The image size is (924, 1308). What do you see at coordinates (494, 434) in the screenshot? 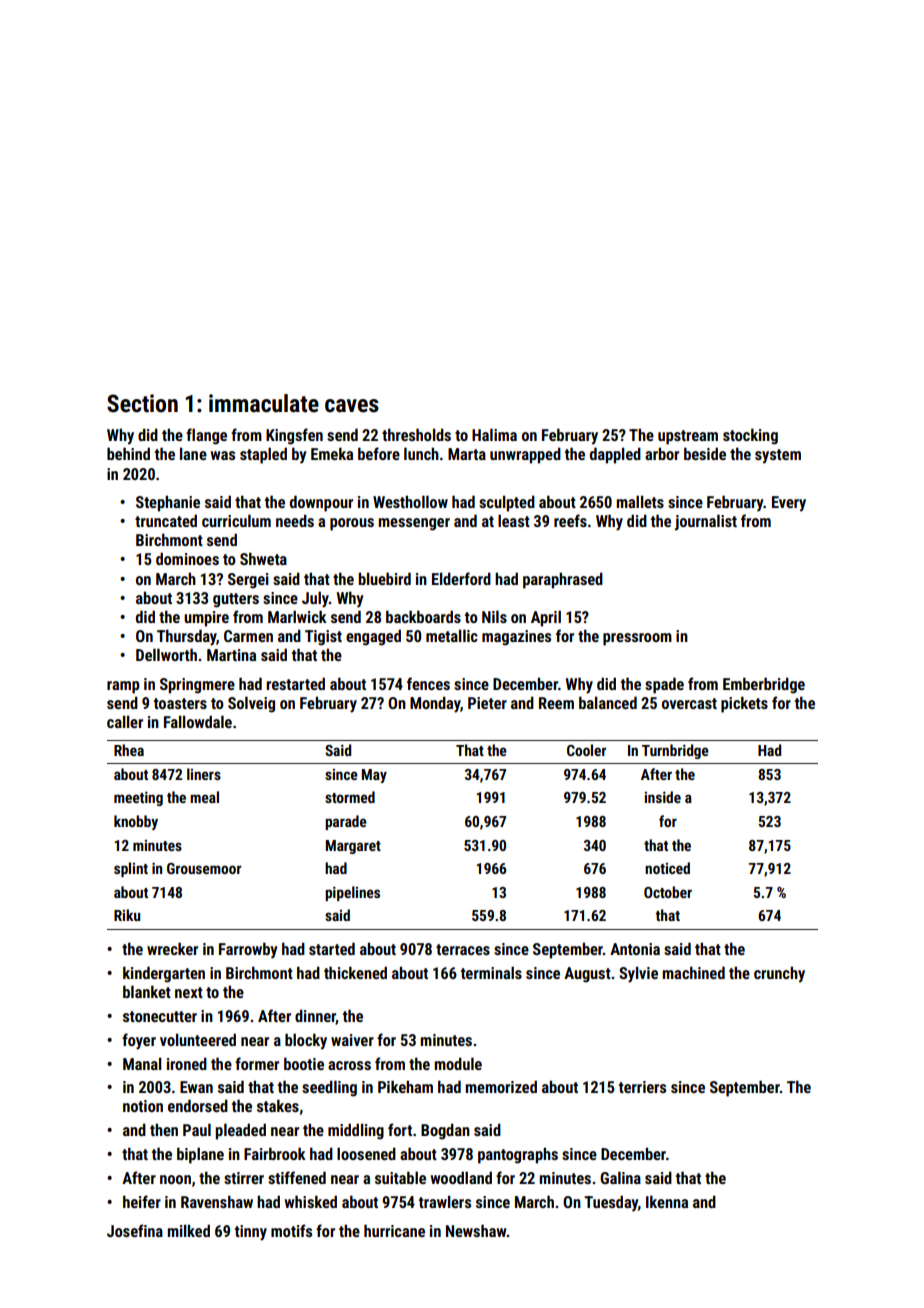
I see `Halima` at bounding box center [494, 434].
